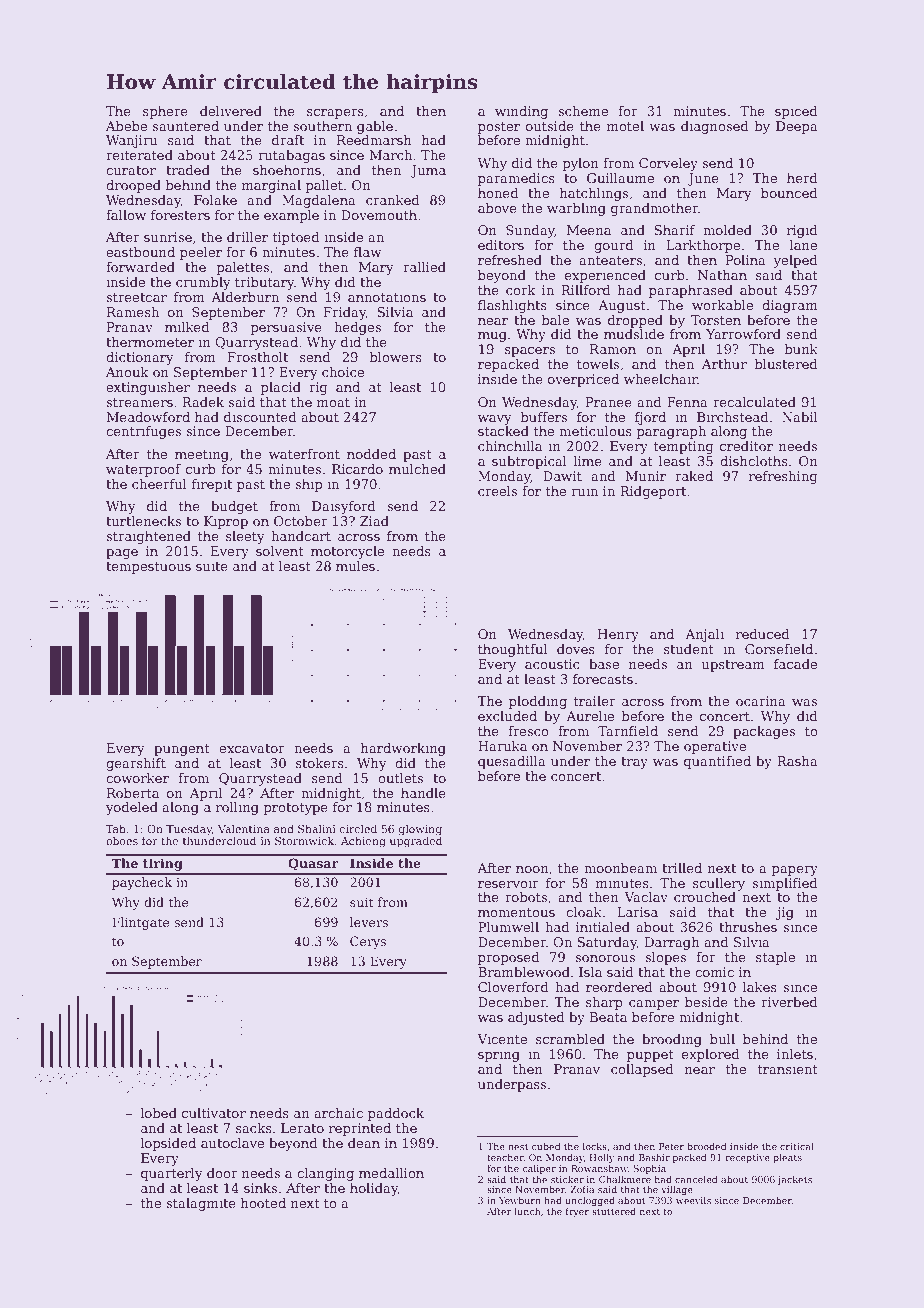 The width and height of the screenshot is (924, 1308). What do you see at coordinates (344, 507) in the screenshot?
I see `Daisyford` at bounding box center [344, 507].
